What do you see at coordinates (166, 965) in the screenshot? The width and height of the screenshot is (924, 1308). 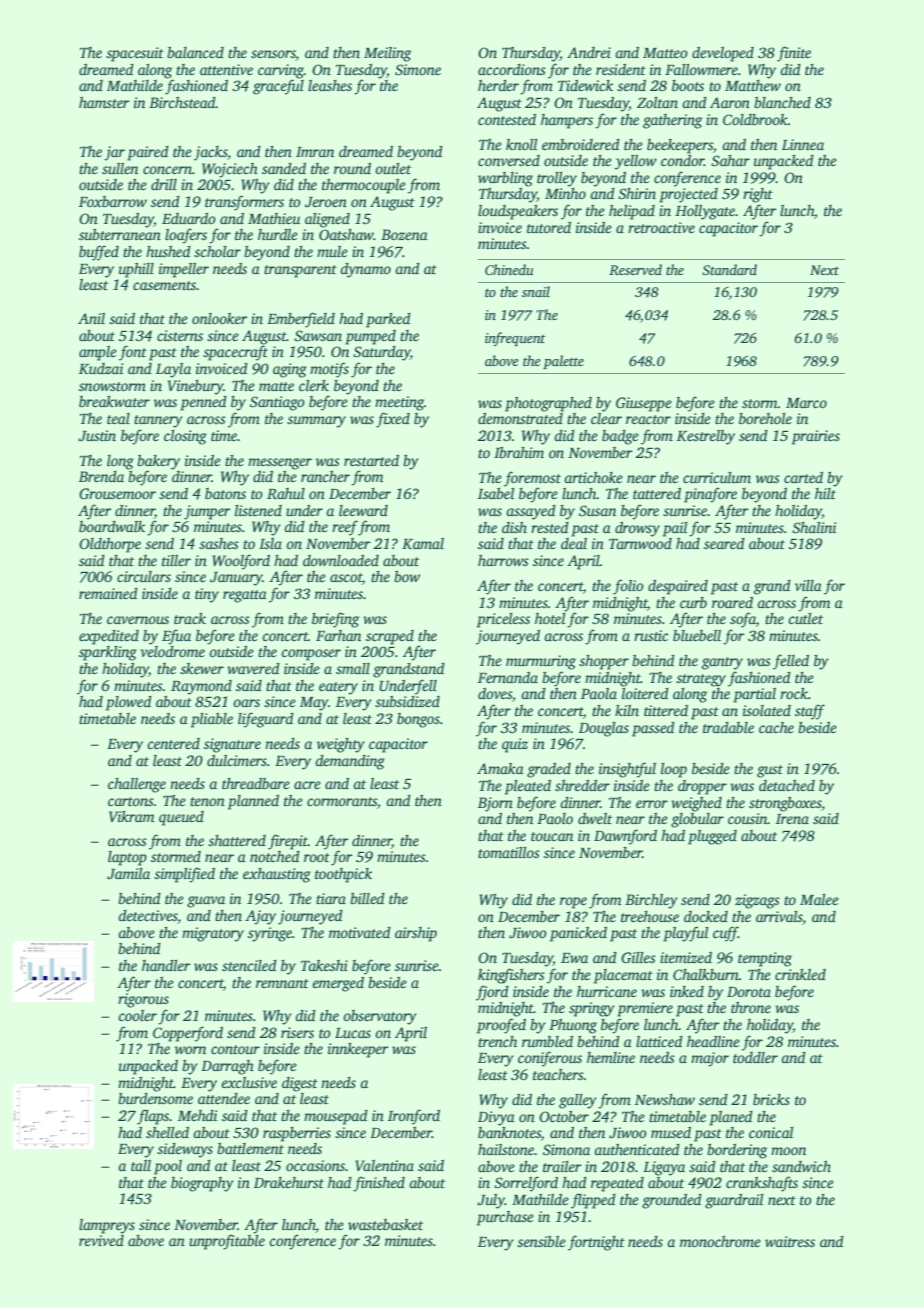 I see `handler` at bounding box center [166, 965].
